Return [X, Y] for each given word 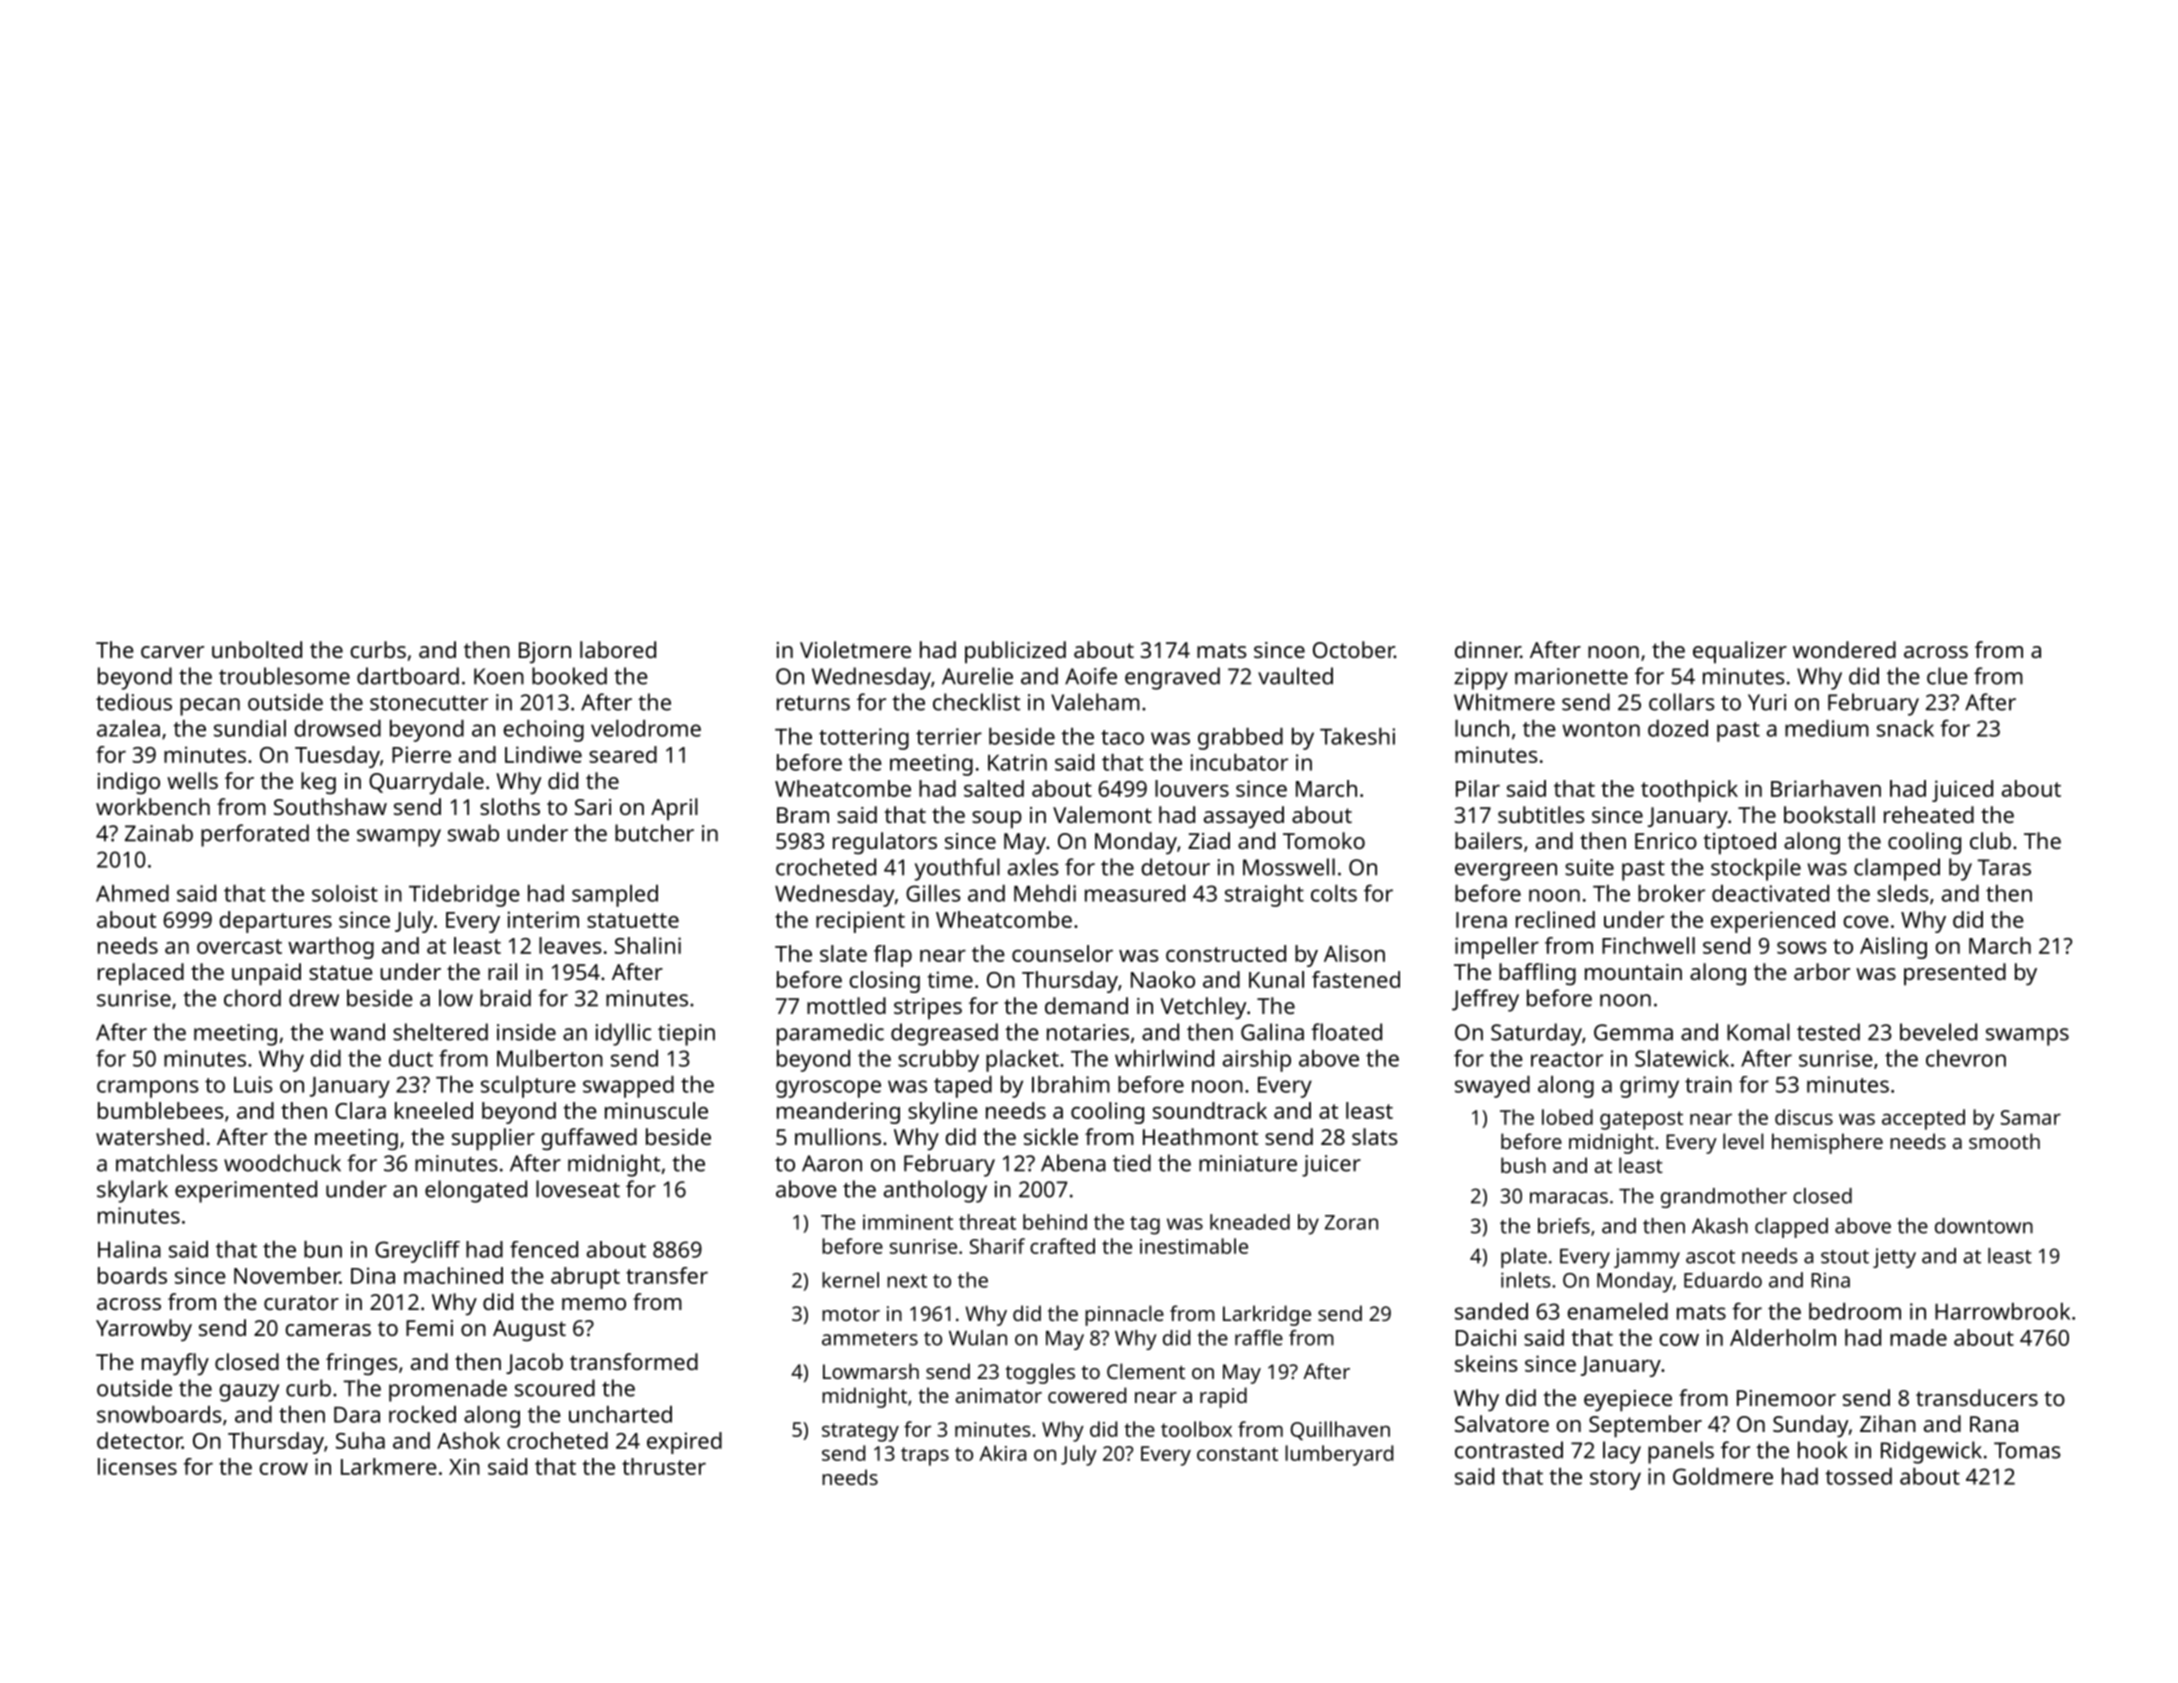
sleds [1903, 893]
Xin [464, 1466]
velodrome [646, 728]
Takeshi [1357, 736]
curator [301, 1302]
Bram [803, 815]
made [1918, 1337]
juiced [1962, 791]
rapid [1223, 1397]
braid [505, 998]
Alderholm [1783, 1337]
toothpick [1689, 791]
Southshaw [330, 806]
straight [1264, 896]
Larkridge [1267, 1315]
